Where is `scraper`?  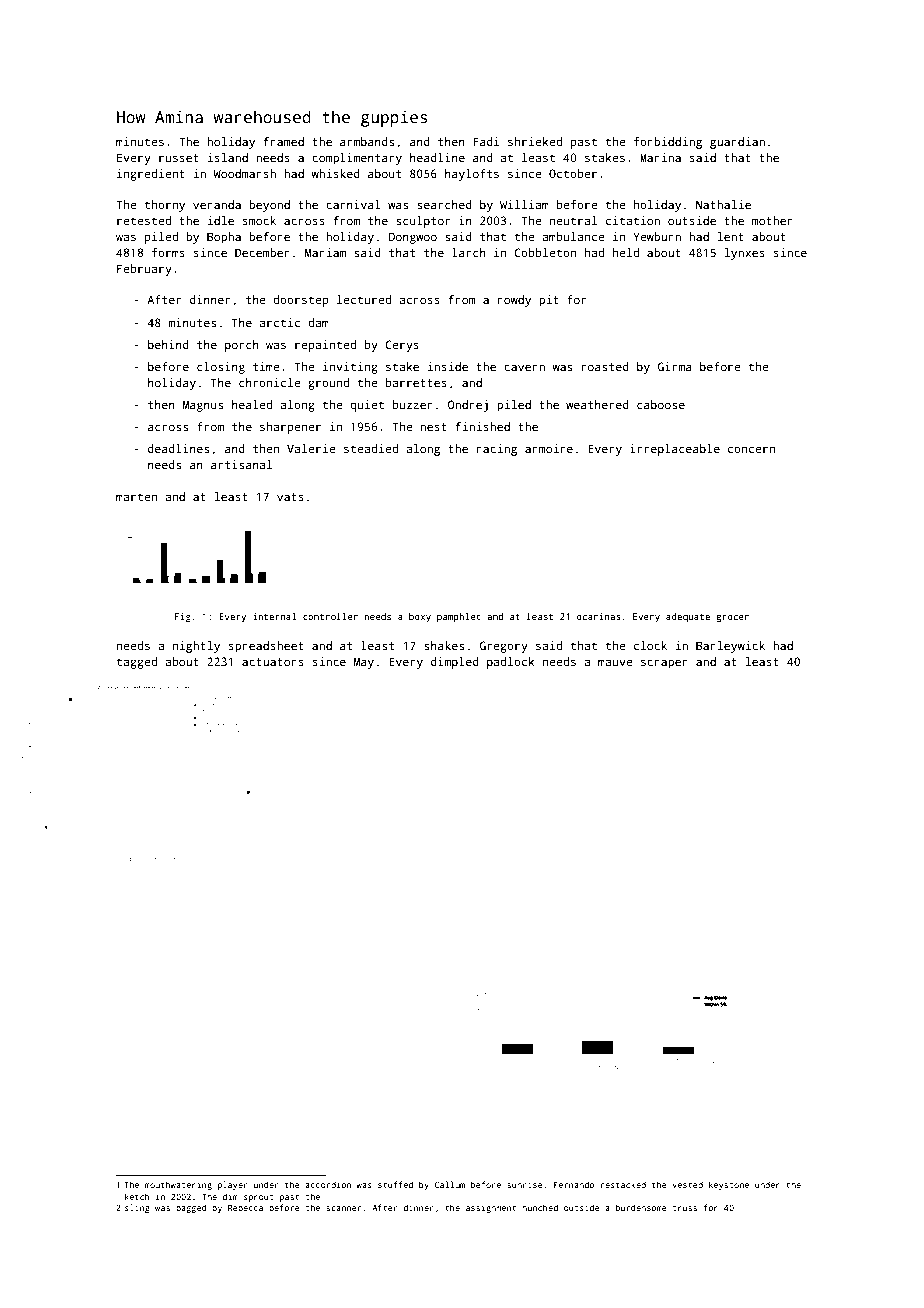 scraper is located at coordinates (664, 664).
